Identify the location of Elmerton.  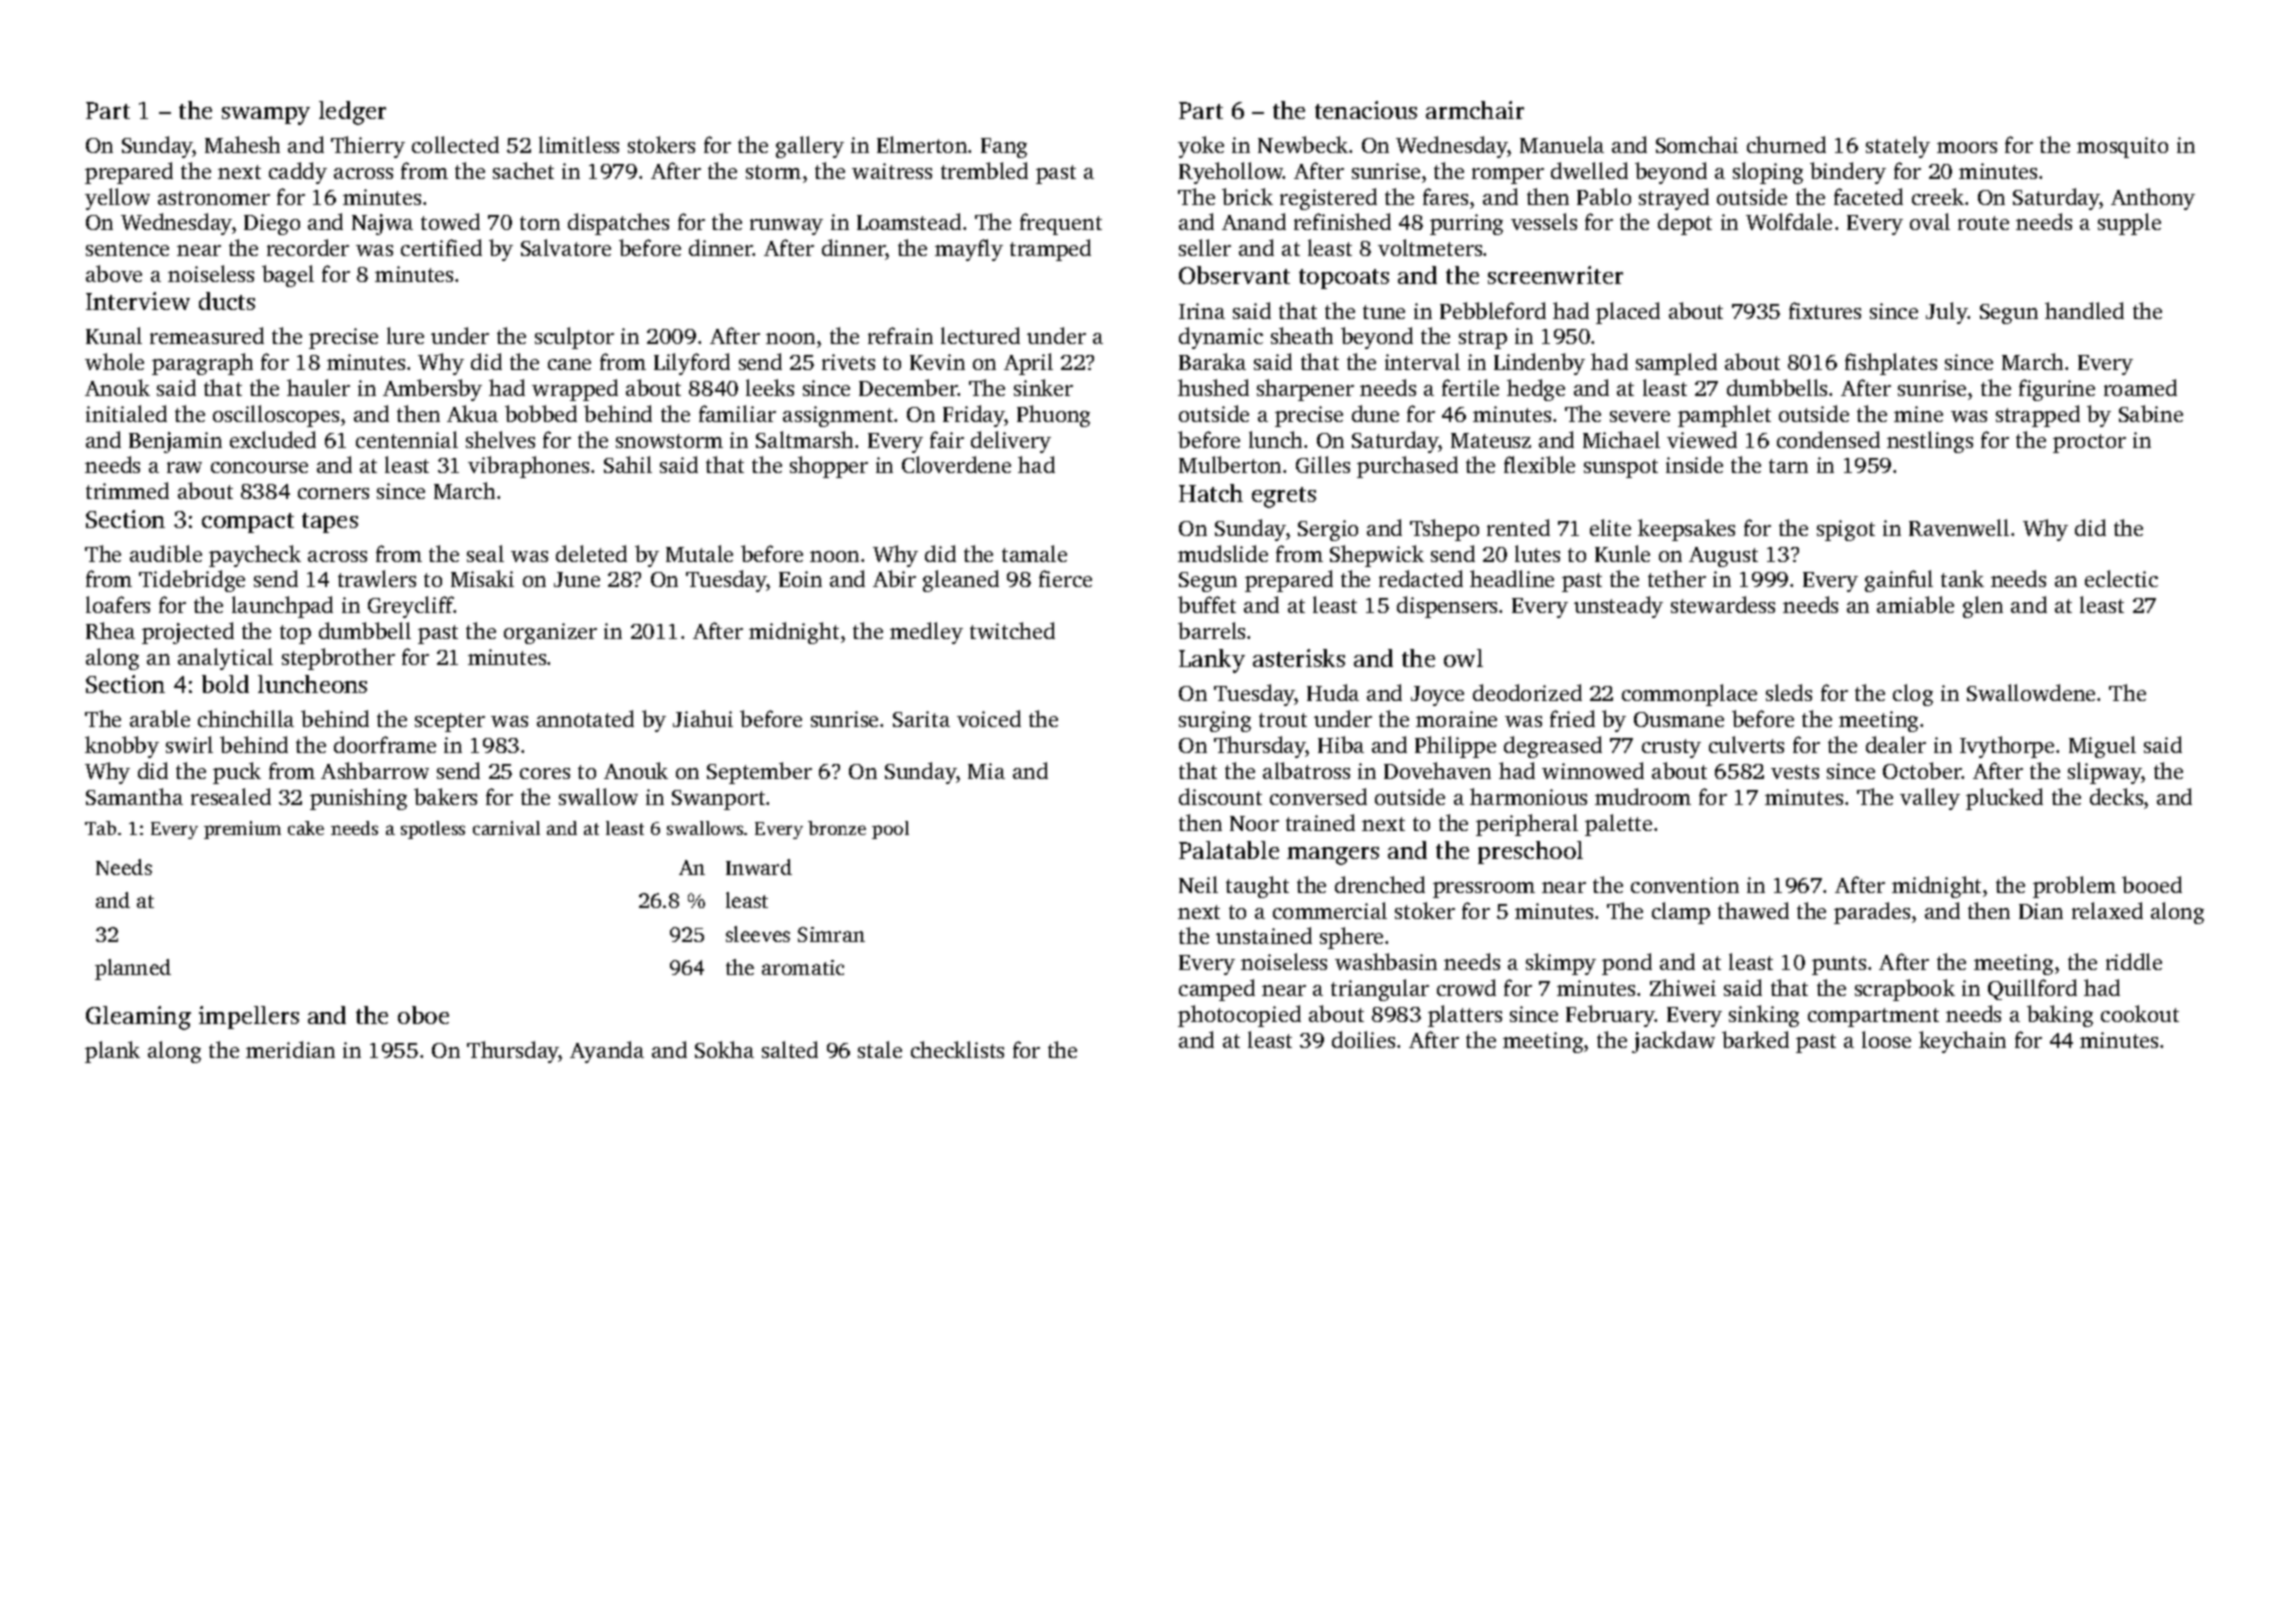
(922, 144).
